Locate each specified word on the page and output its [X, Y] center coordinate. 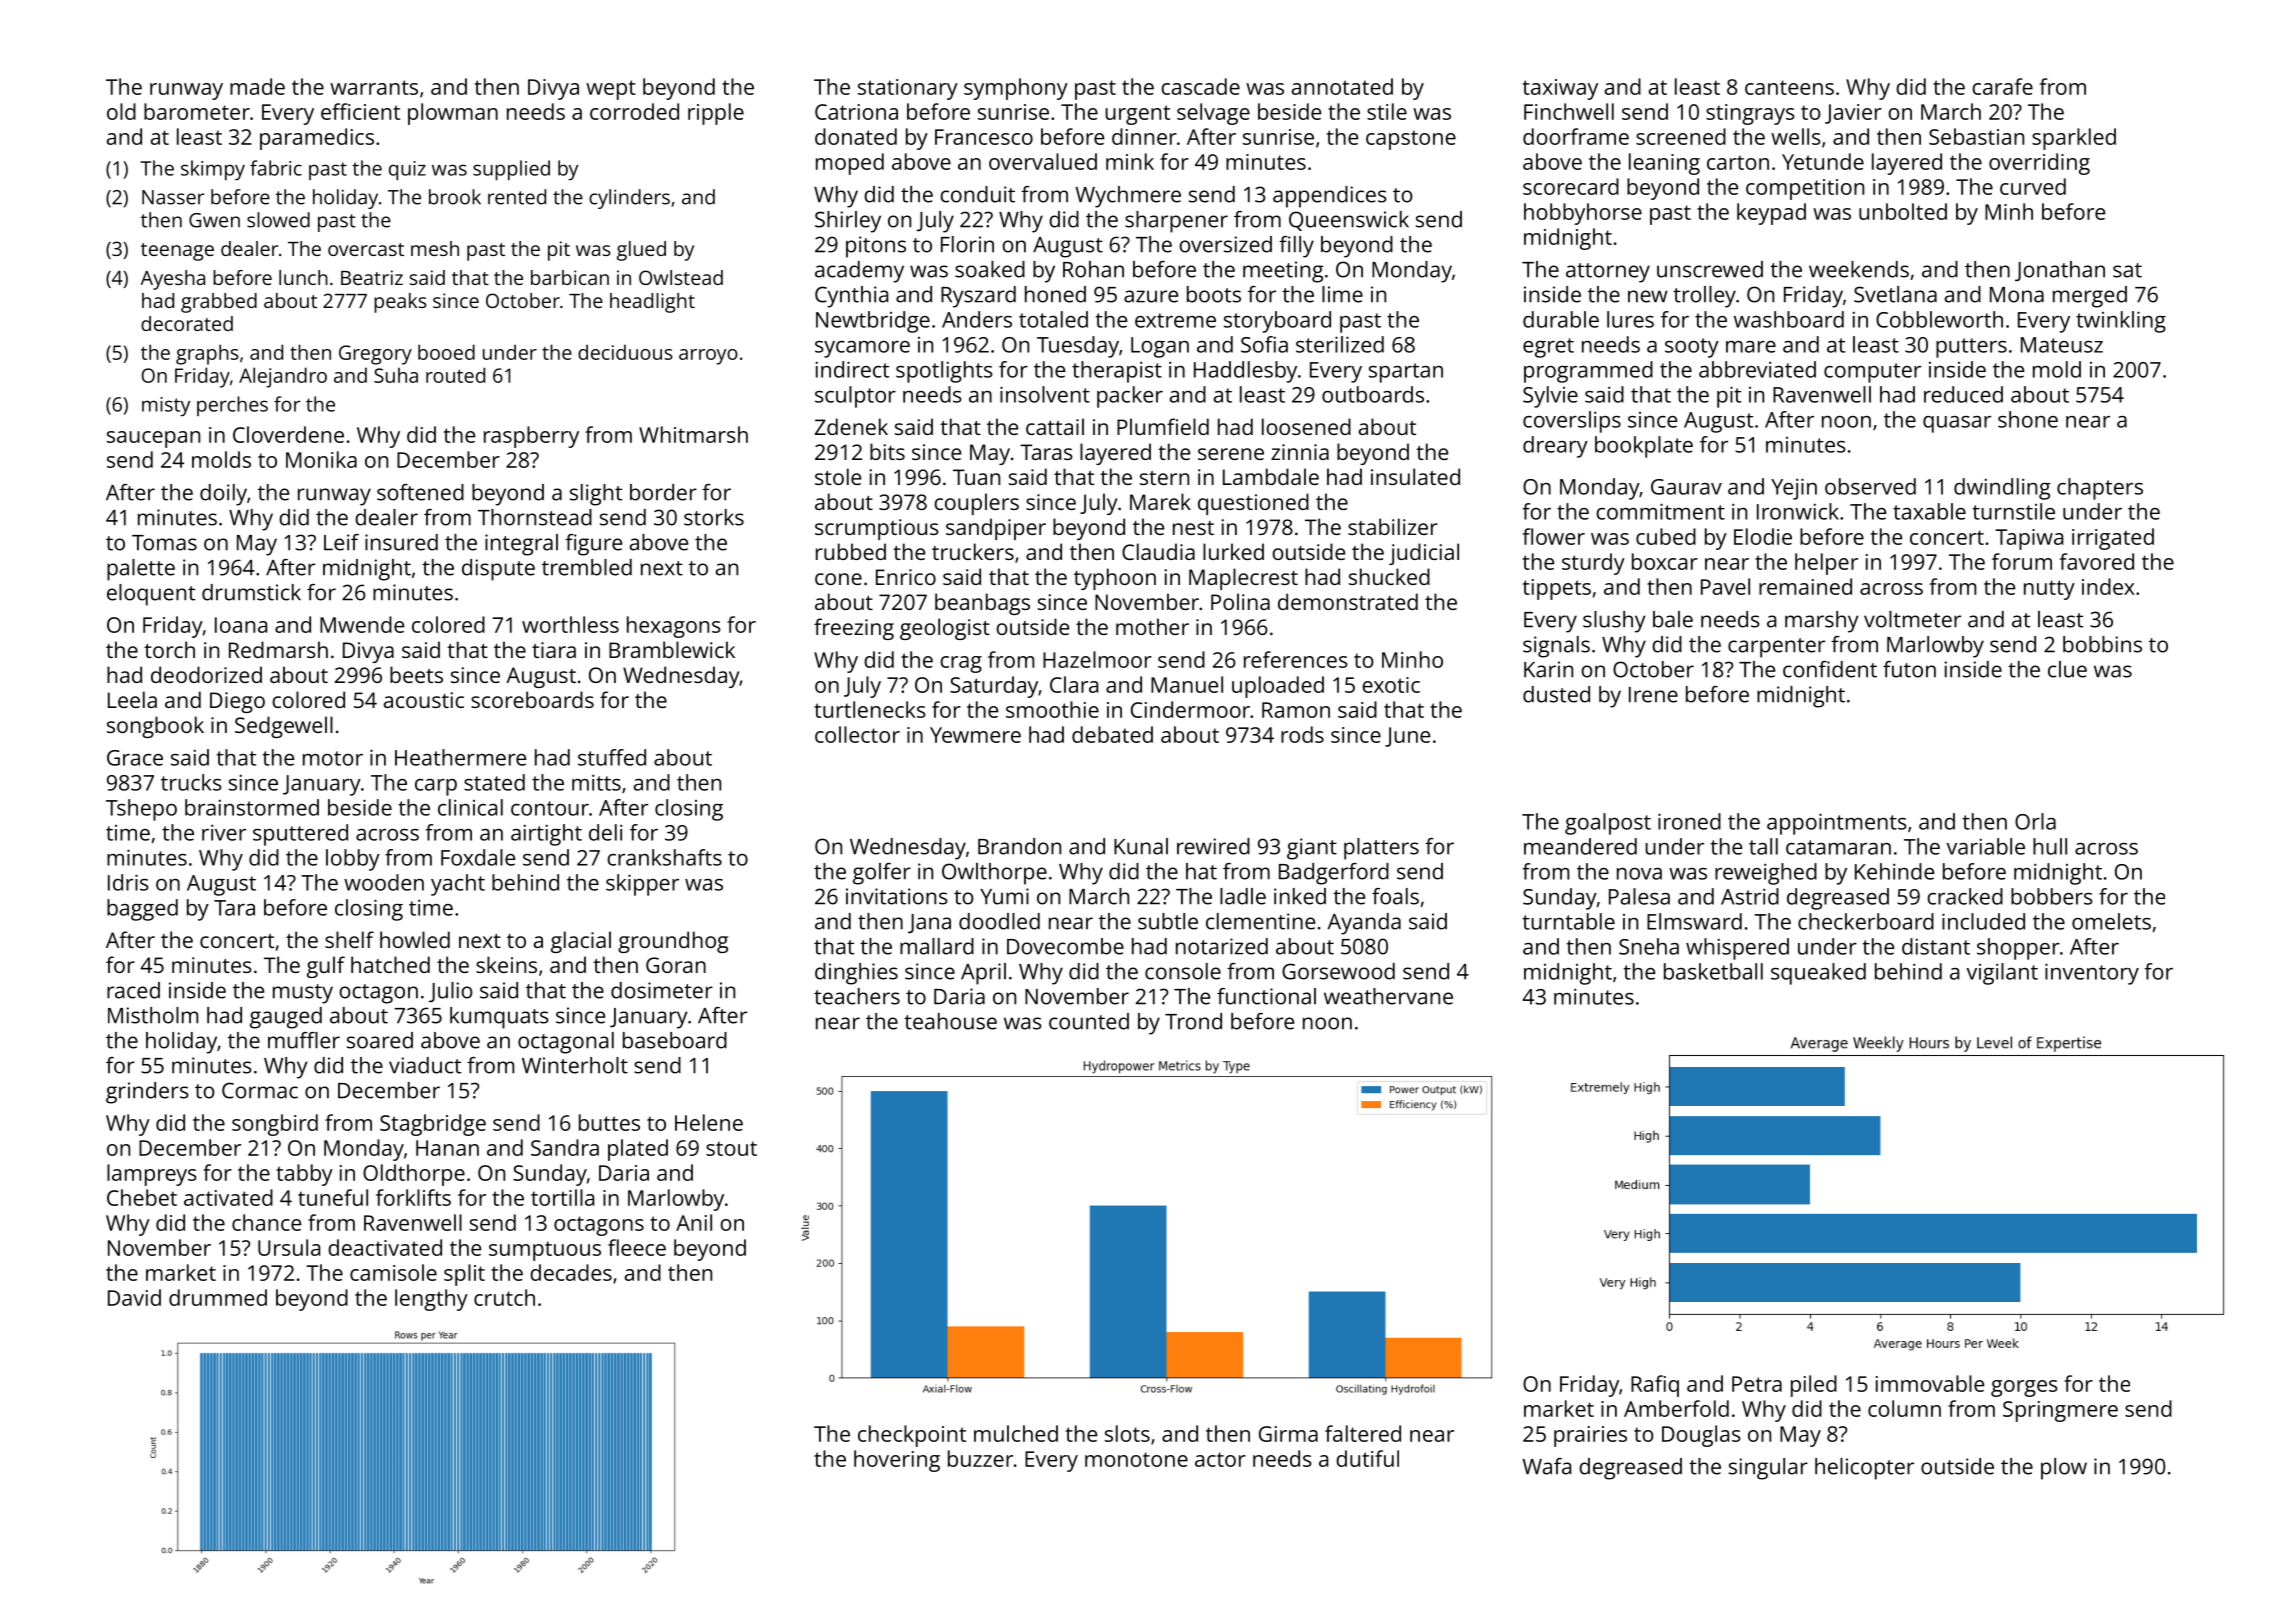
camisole [393, 1272]
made [257, 86]
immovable [1930, 1383]
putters [1971, 348]
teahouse [950, 1021]
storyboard [1277, 322]
